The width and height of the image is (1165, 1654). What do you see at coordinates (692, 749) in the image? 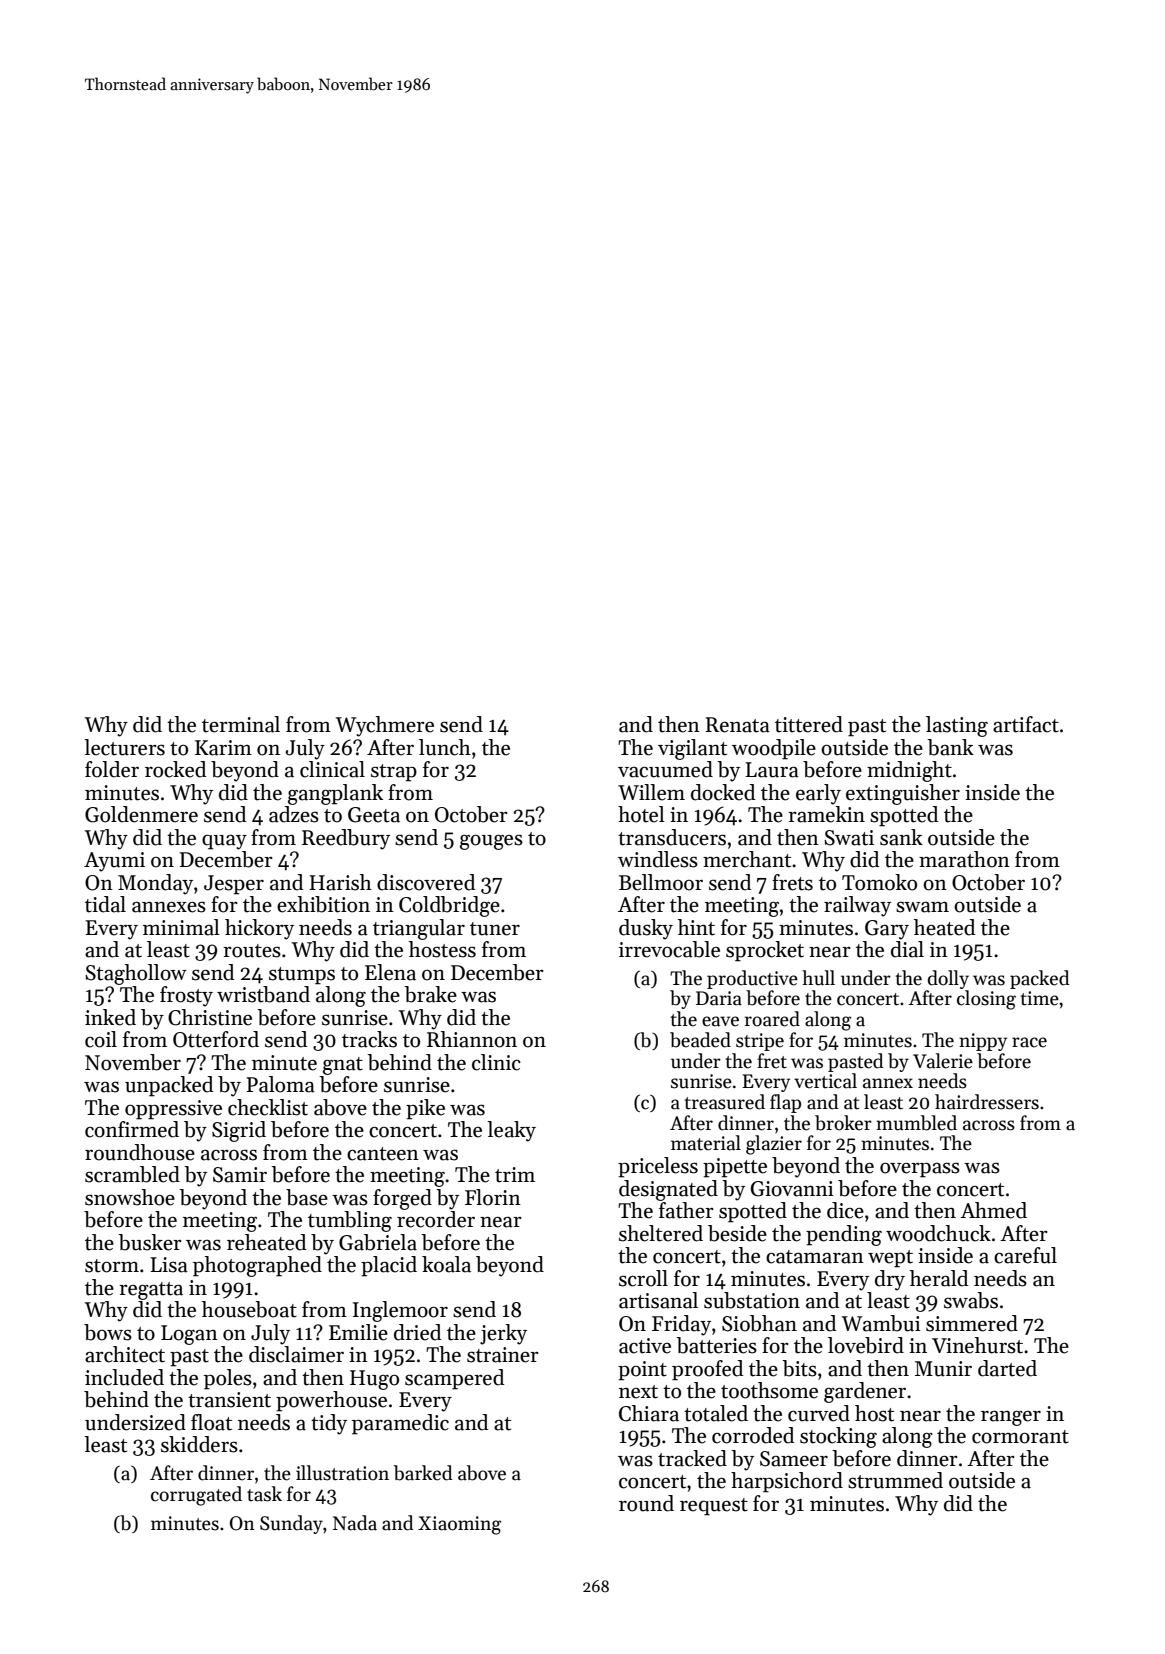
I see `vigilant` at bounding box center [692, 749].
